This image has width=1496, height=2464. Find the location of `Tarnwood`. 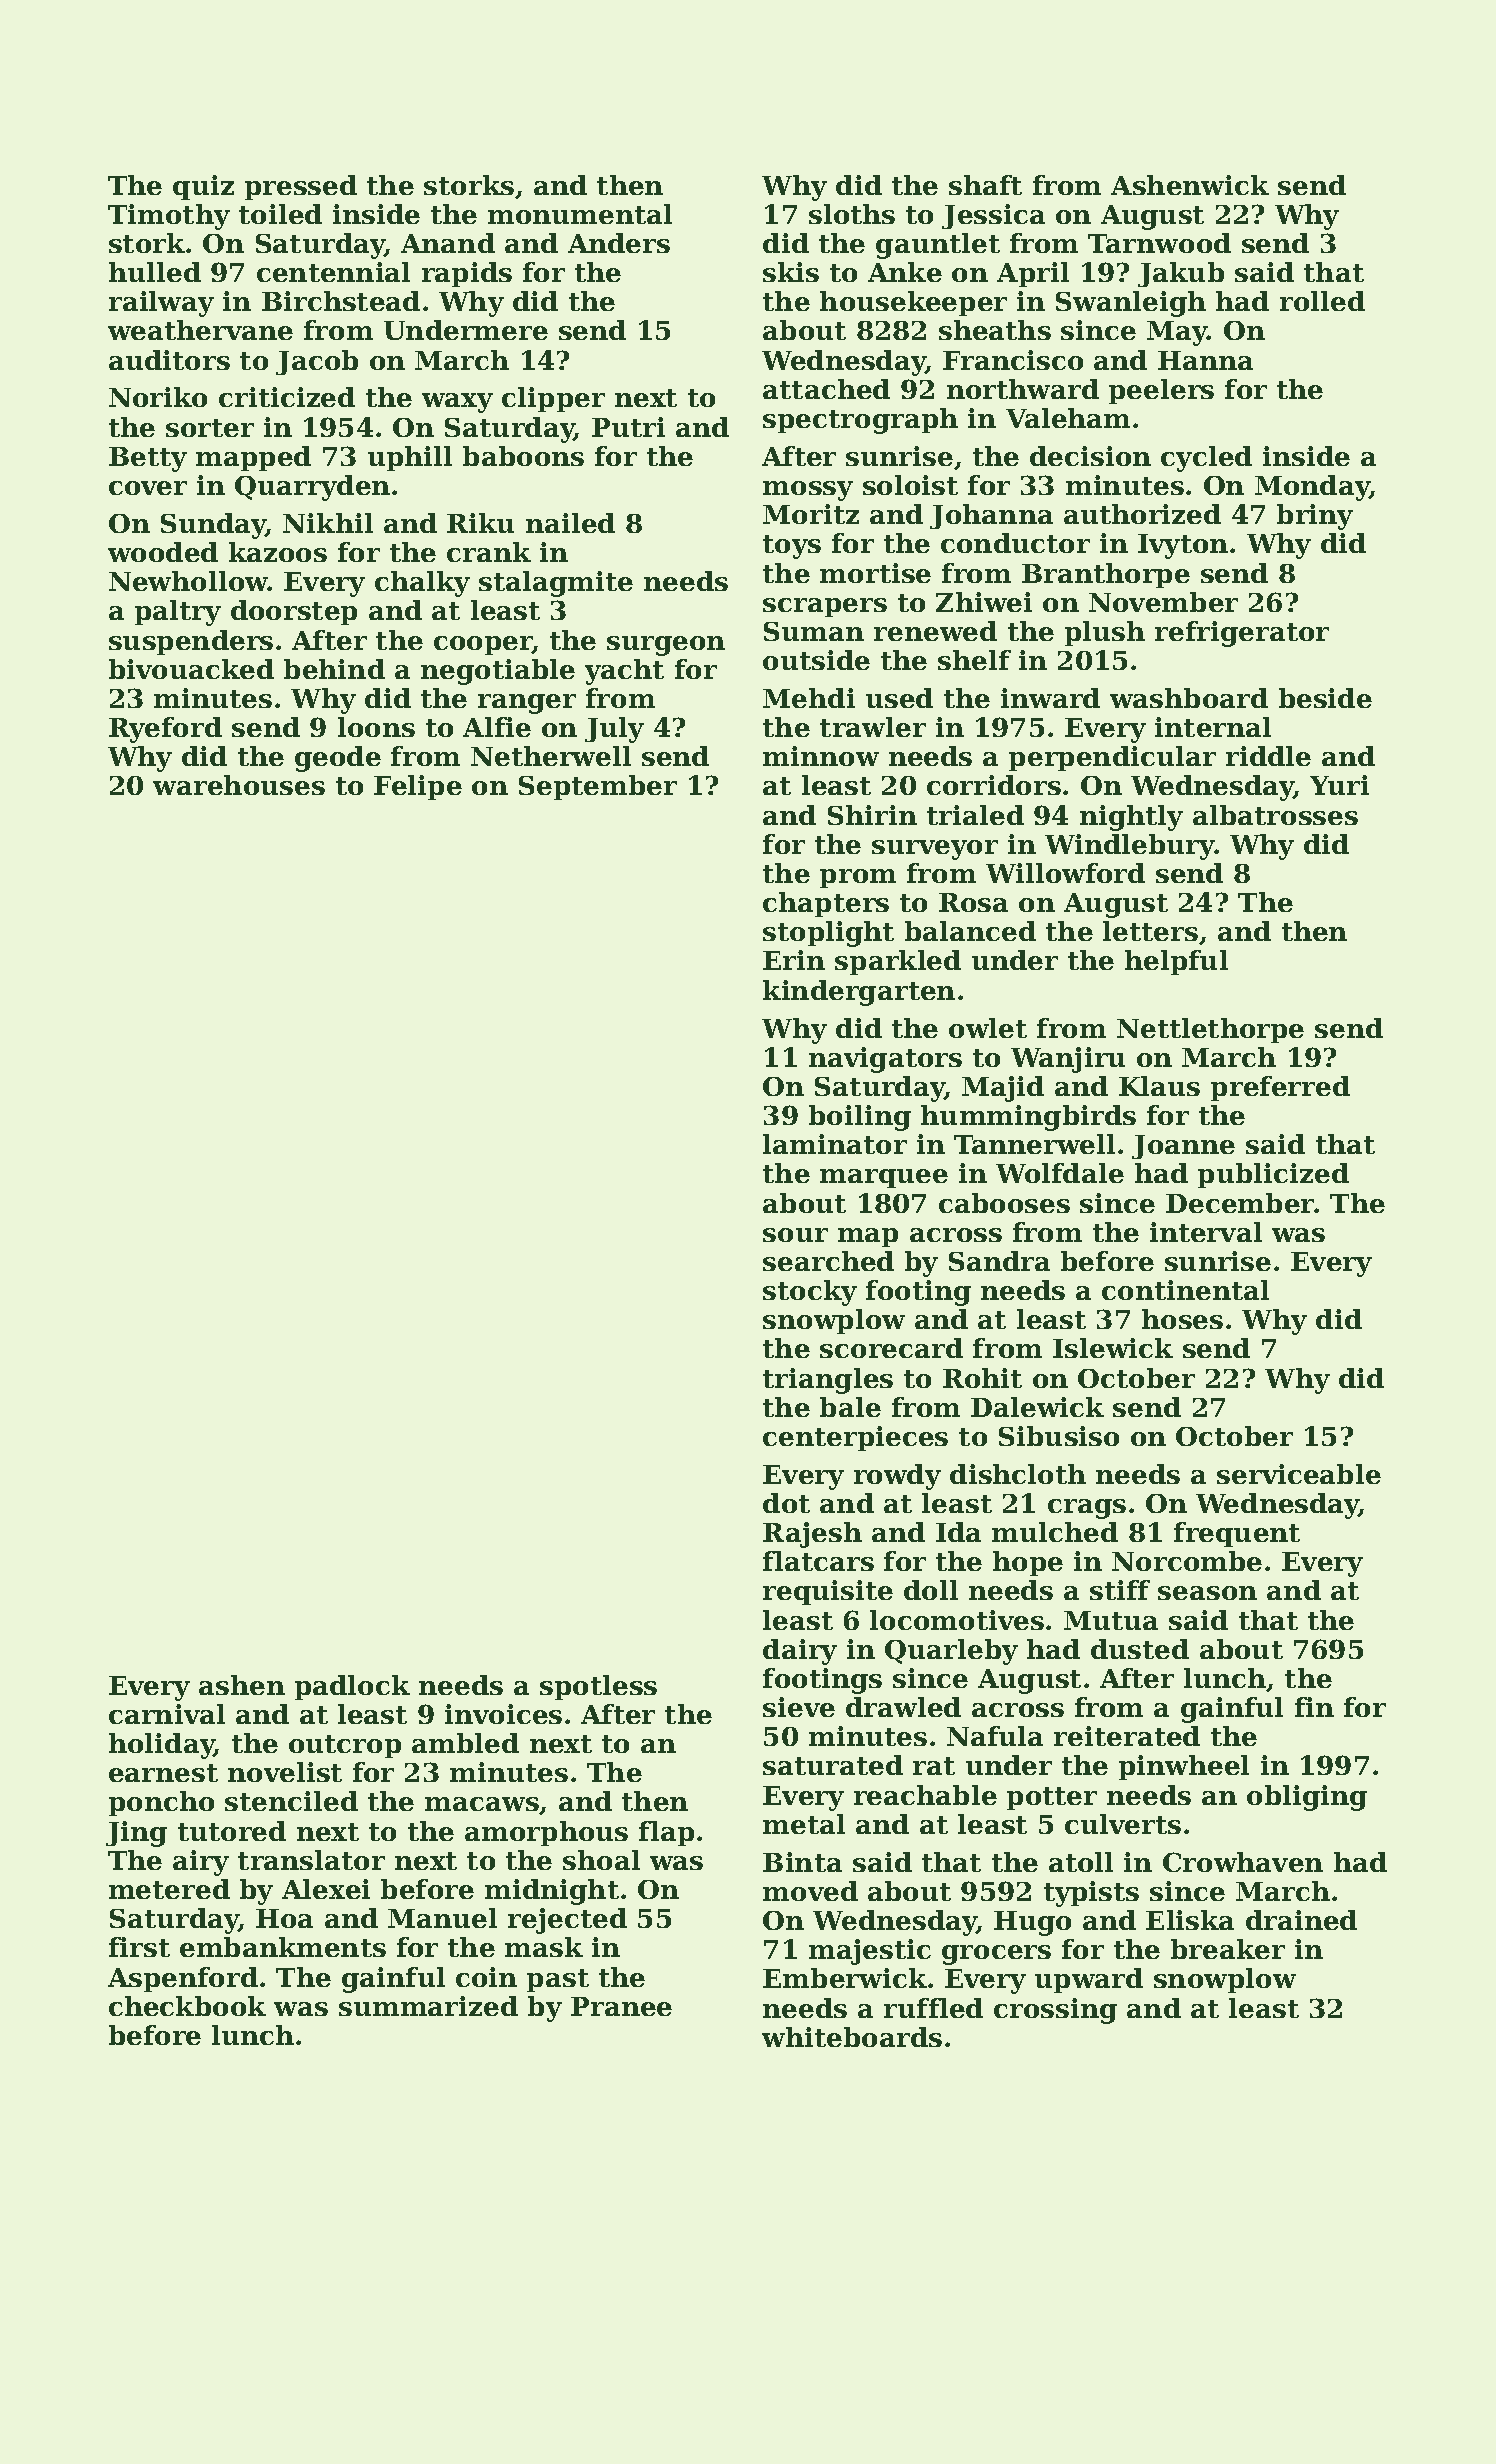

Tarnwood is located at coordinates (1159, 243).
